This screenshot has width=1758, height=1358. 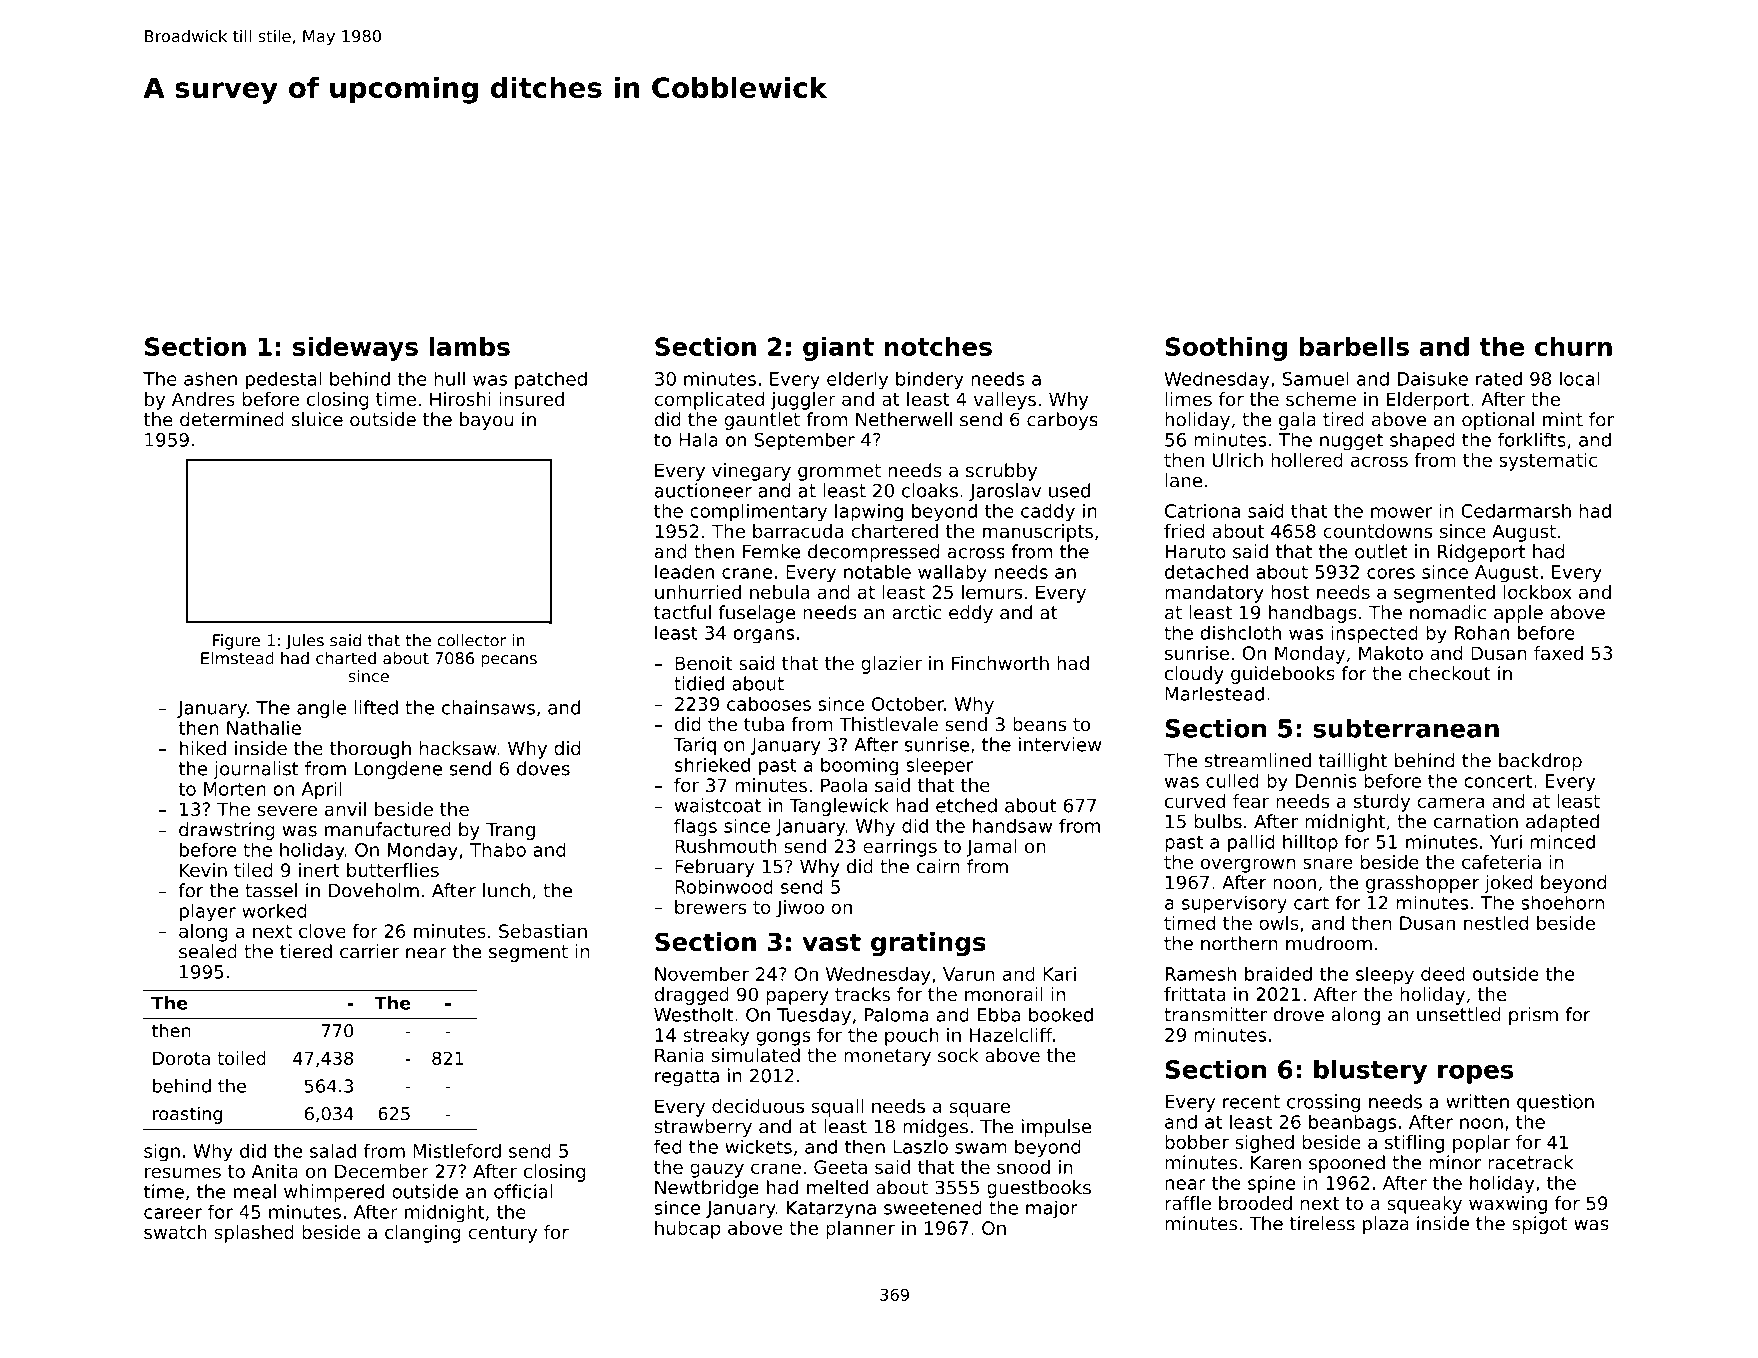 What do you see at coordinates (376, 707) in the screenshot?
I see `lifted` at bounding box center [376, 707].
